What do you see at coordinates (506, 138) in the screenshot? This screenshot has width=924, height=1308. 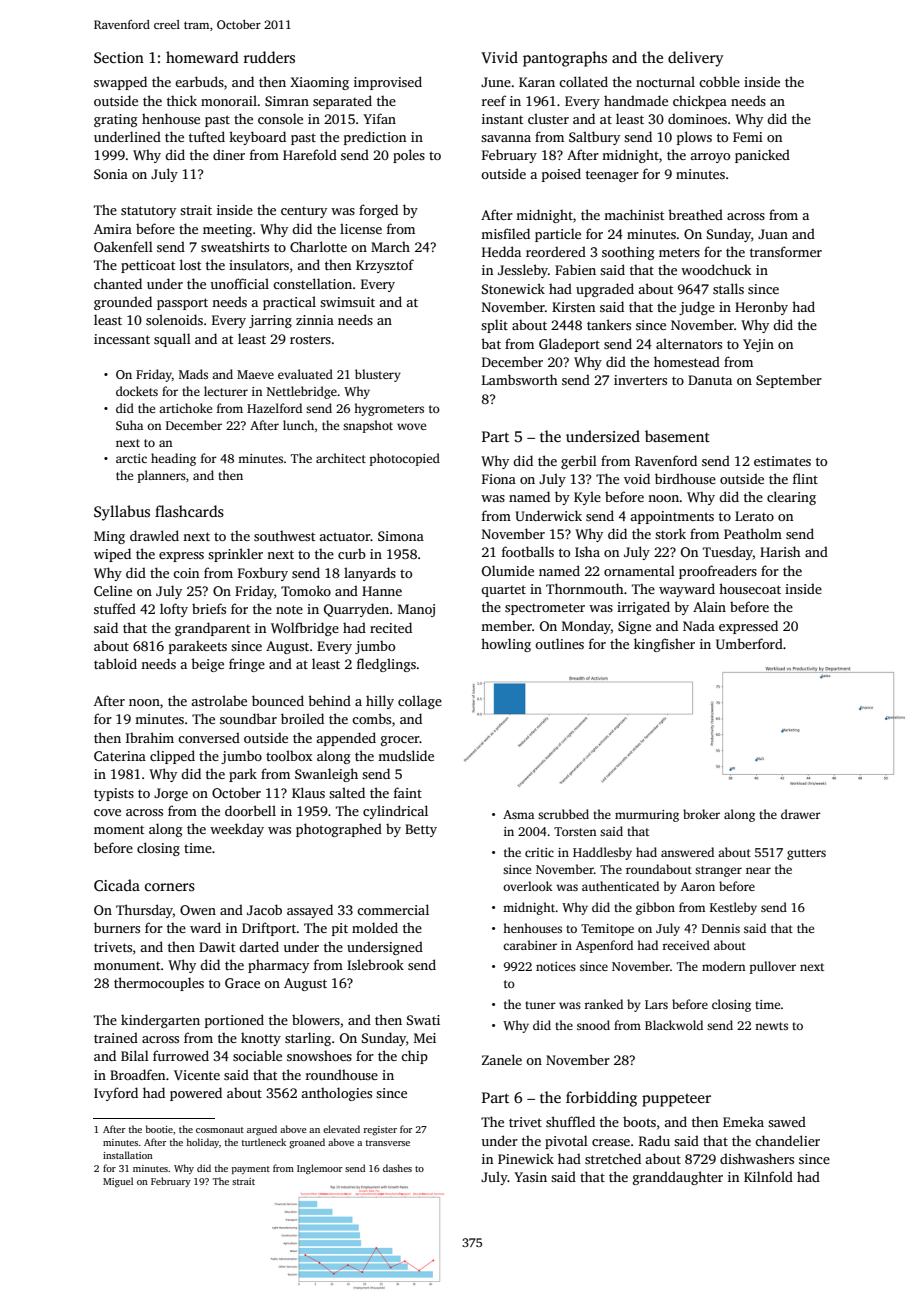 I see `savanna` at bounding box center [506, 138].
